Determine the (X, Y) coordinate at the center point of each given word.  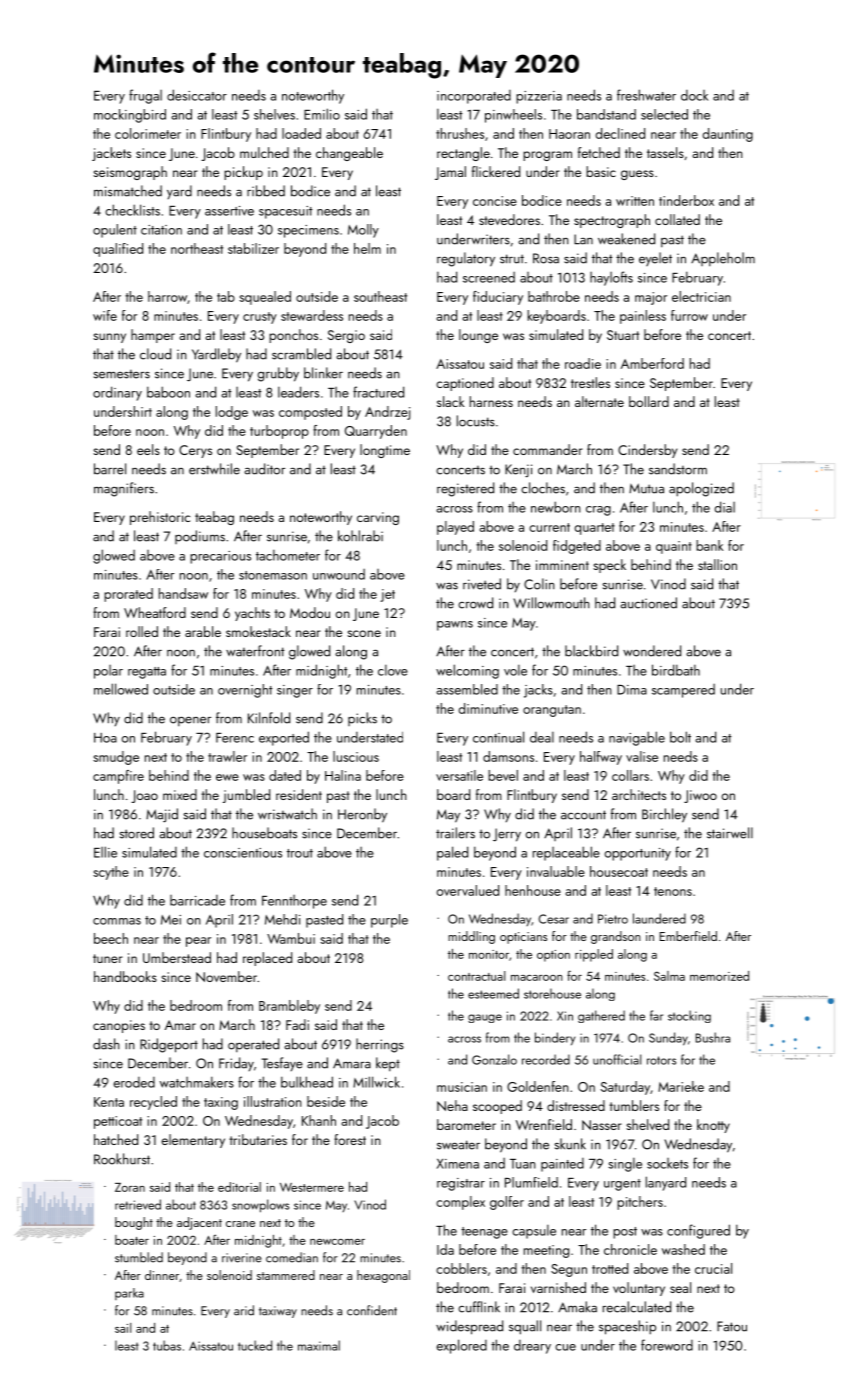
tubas (167, 1345)
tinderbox (686, 200)
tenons (673, 891)
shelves (274, 114)
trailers (455, 833)
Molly (363, 231)
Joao (144, 796)
